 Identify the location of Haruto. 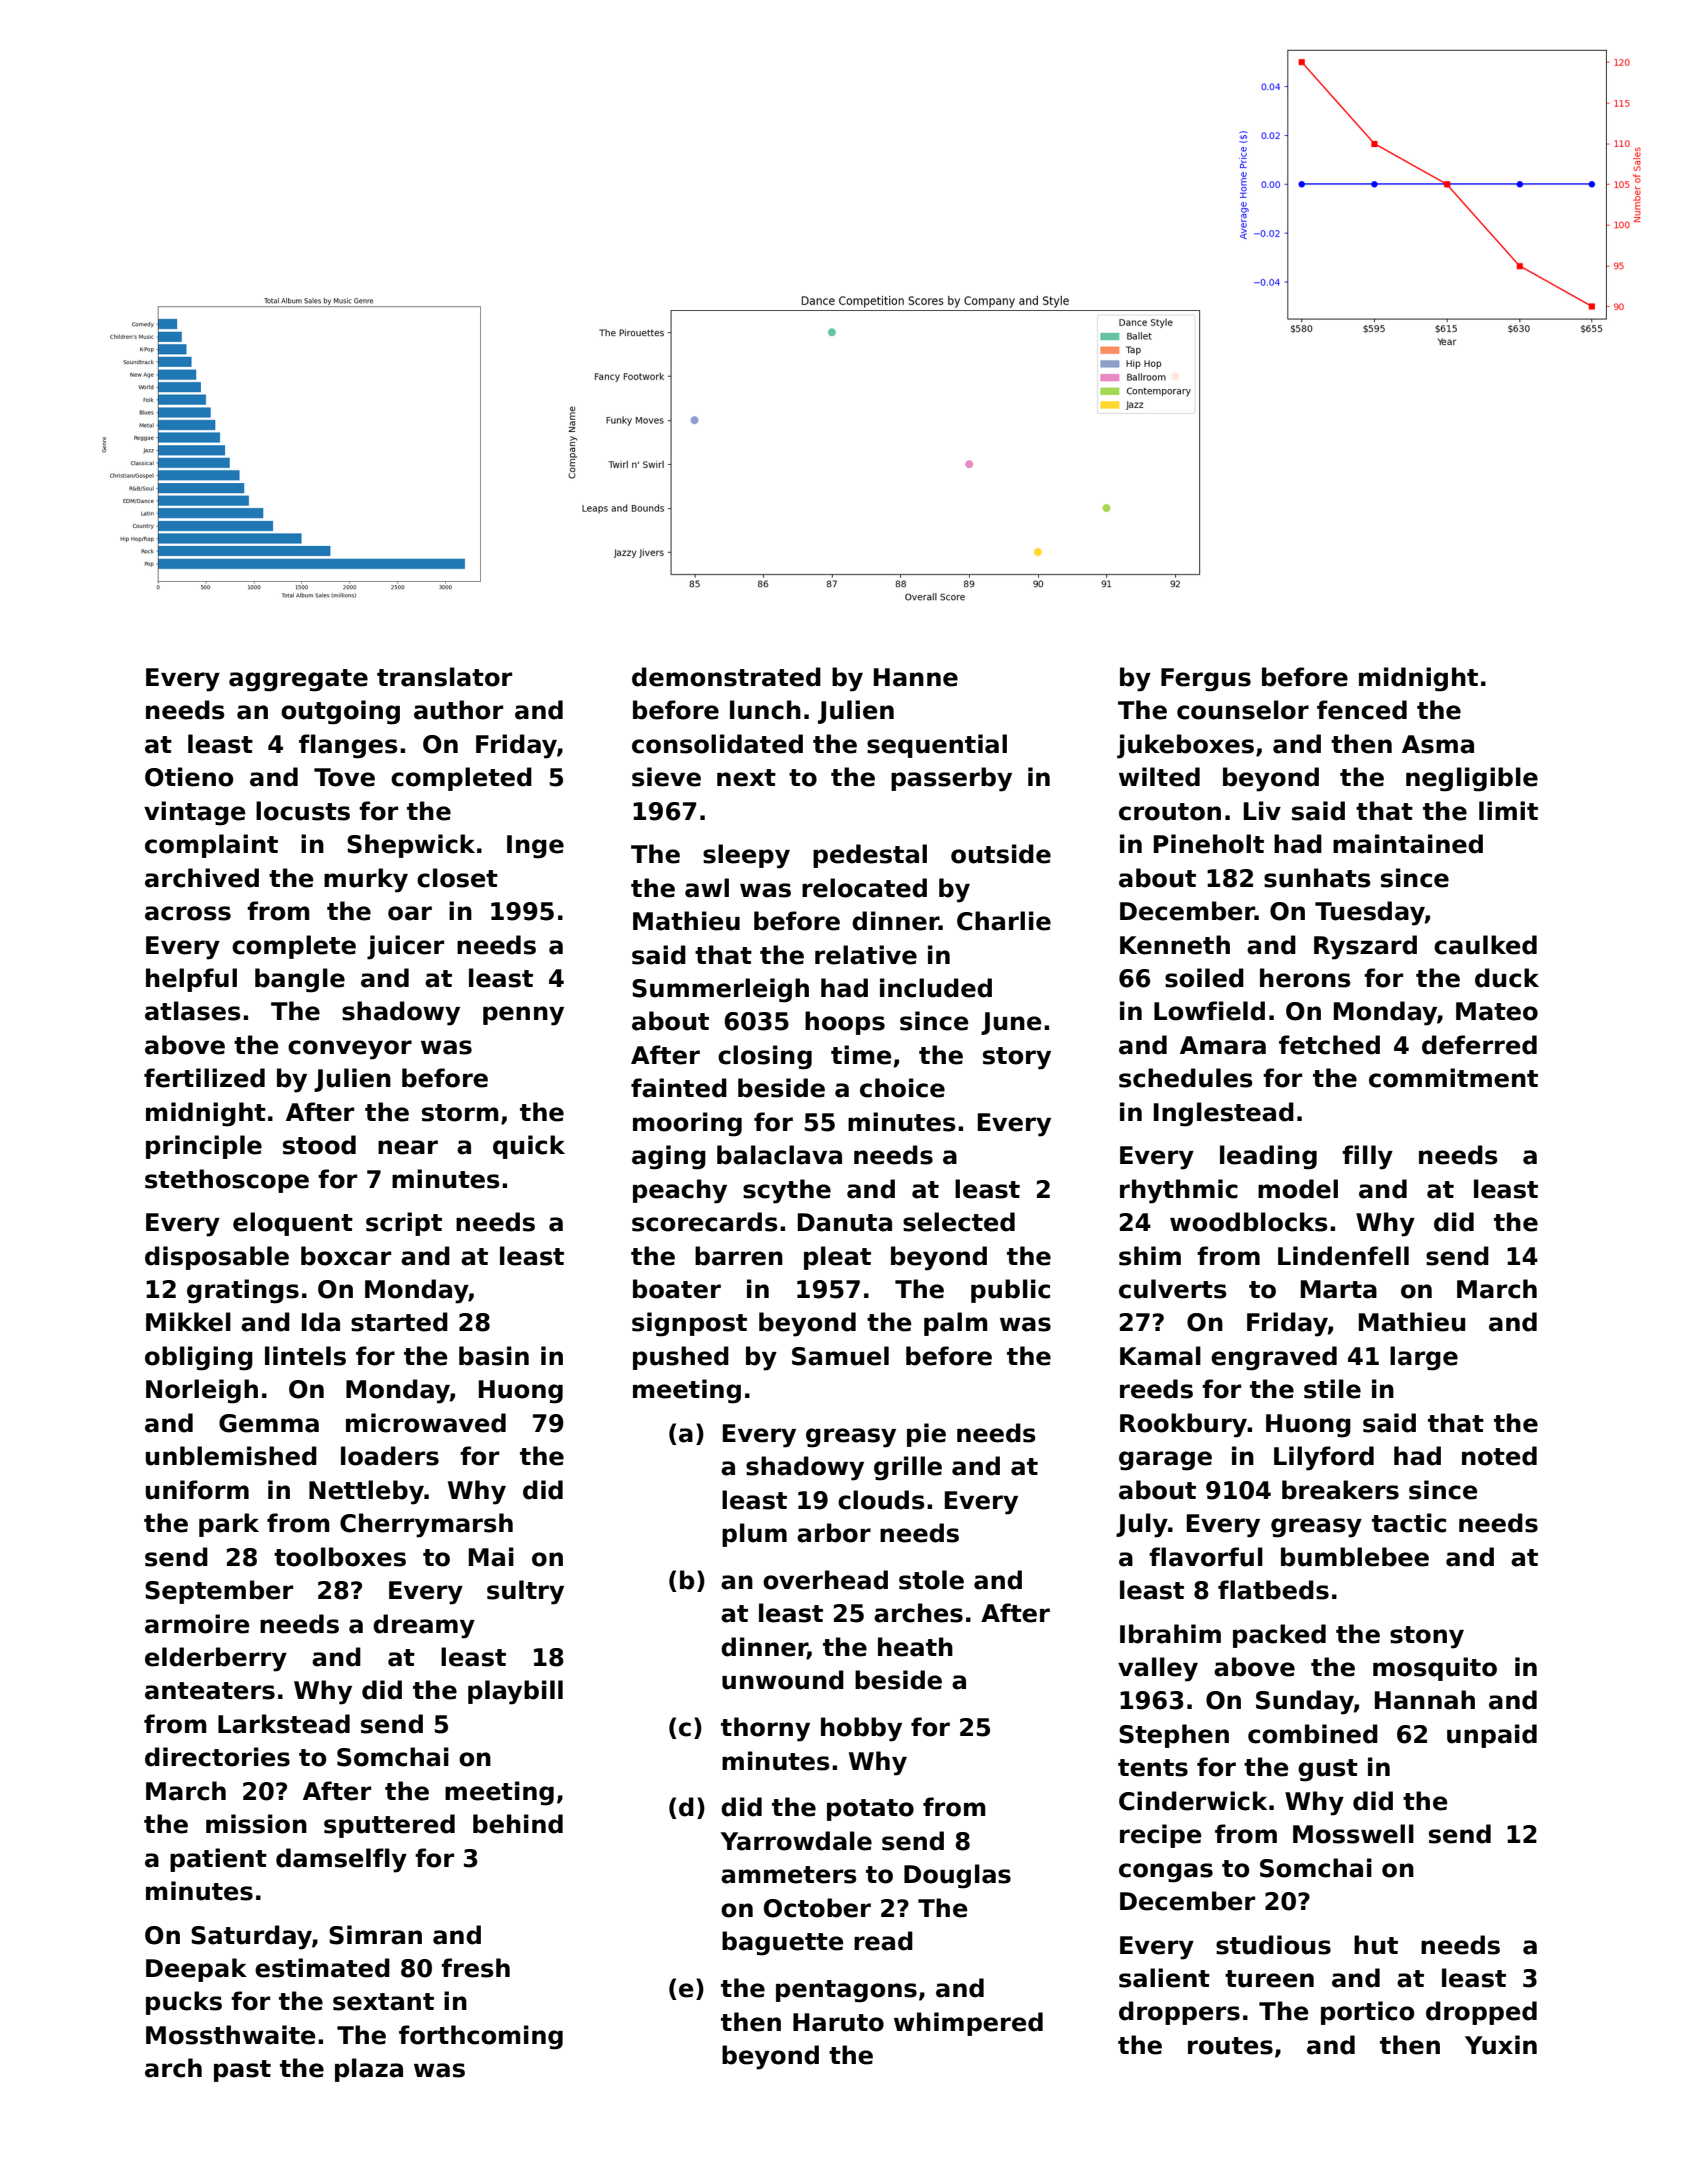
(838, 2022).
